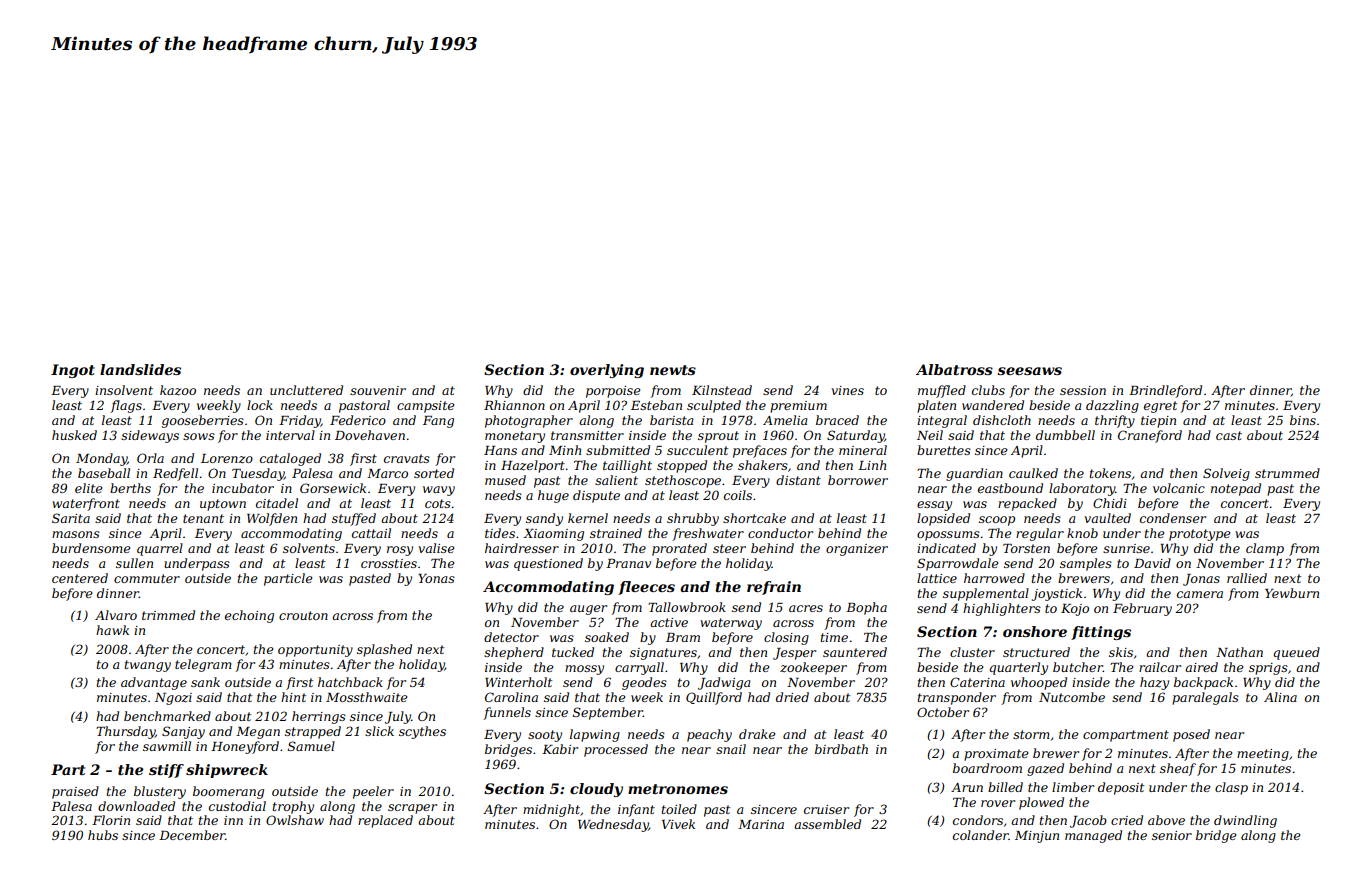  Describe the element at coordinates (673, 370) in the screenshot. I see `newts` at that location.
